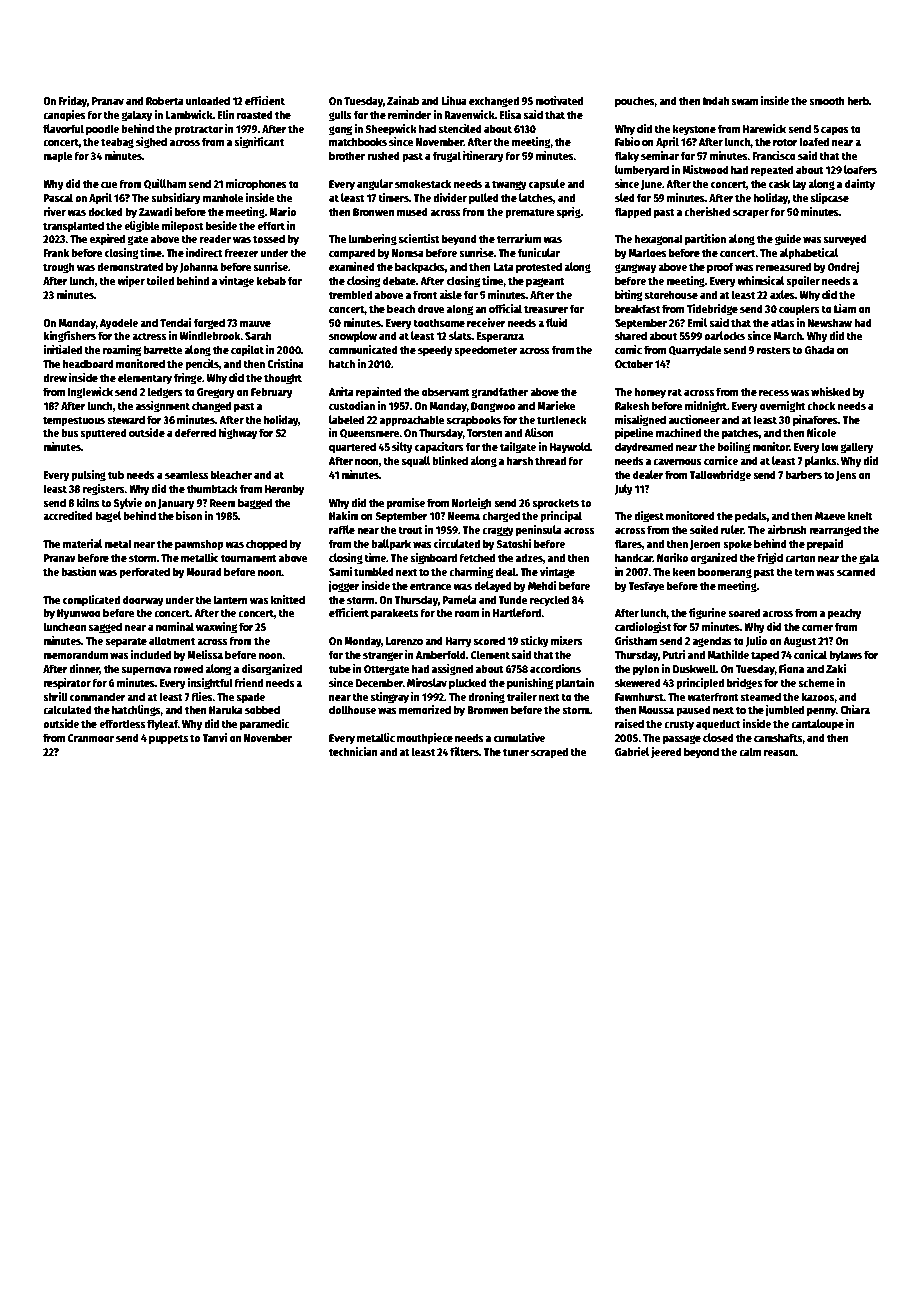 The image size is (924, 1308). What do you see at coordinates (501, 517) in the image?
I see `charged` at bounding box center [501, 517].
